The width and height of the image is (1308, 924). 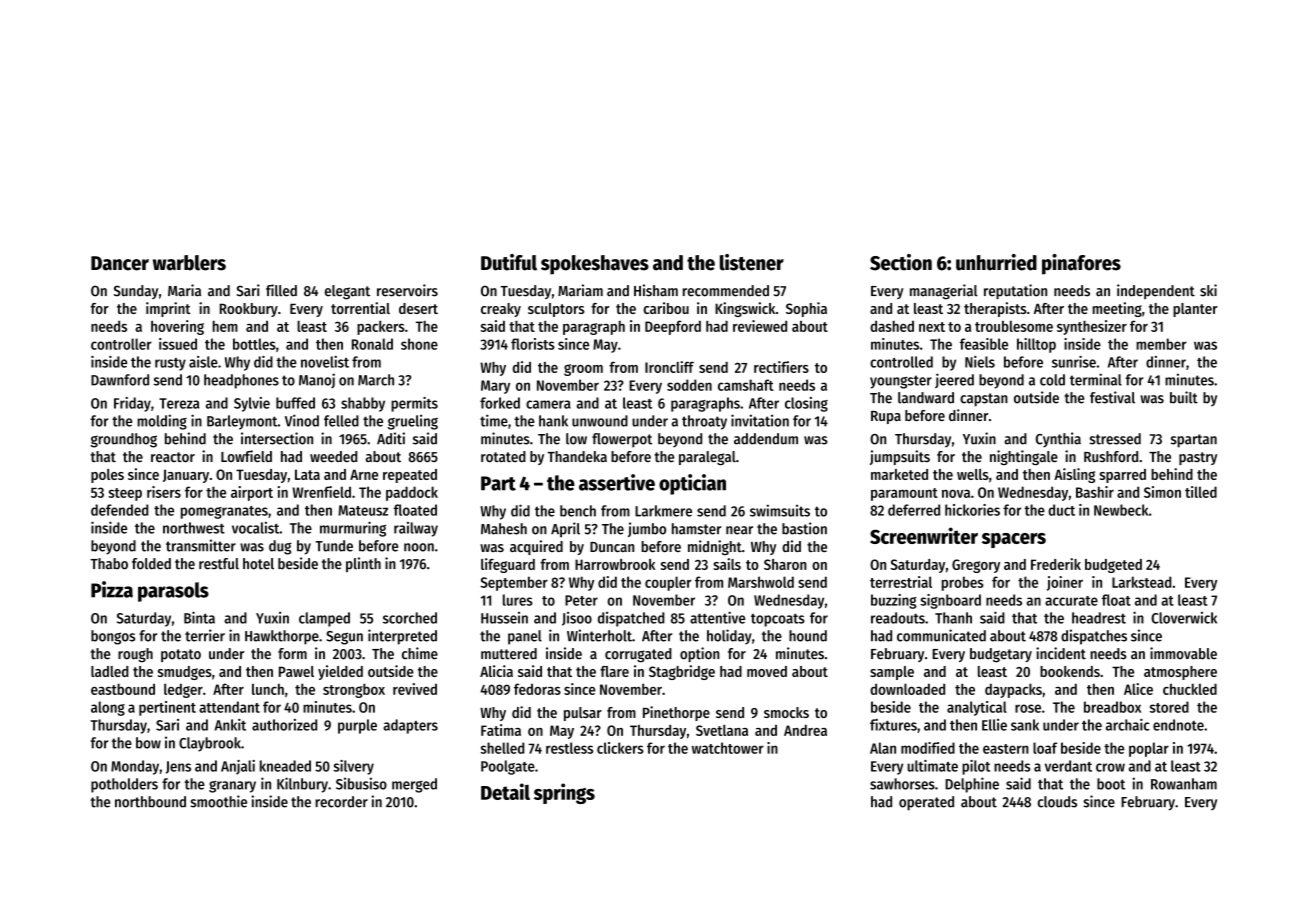 What do you see at coordinates (556, 310) in the image?
I see `sculptors` at bounding box center [556, 310].
